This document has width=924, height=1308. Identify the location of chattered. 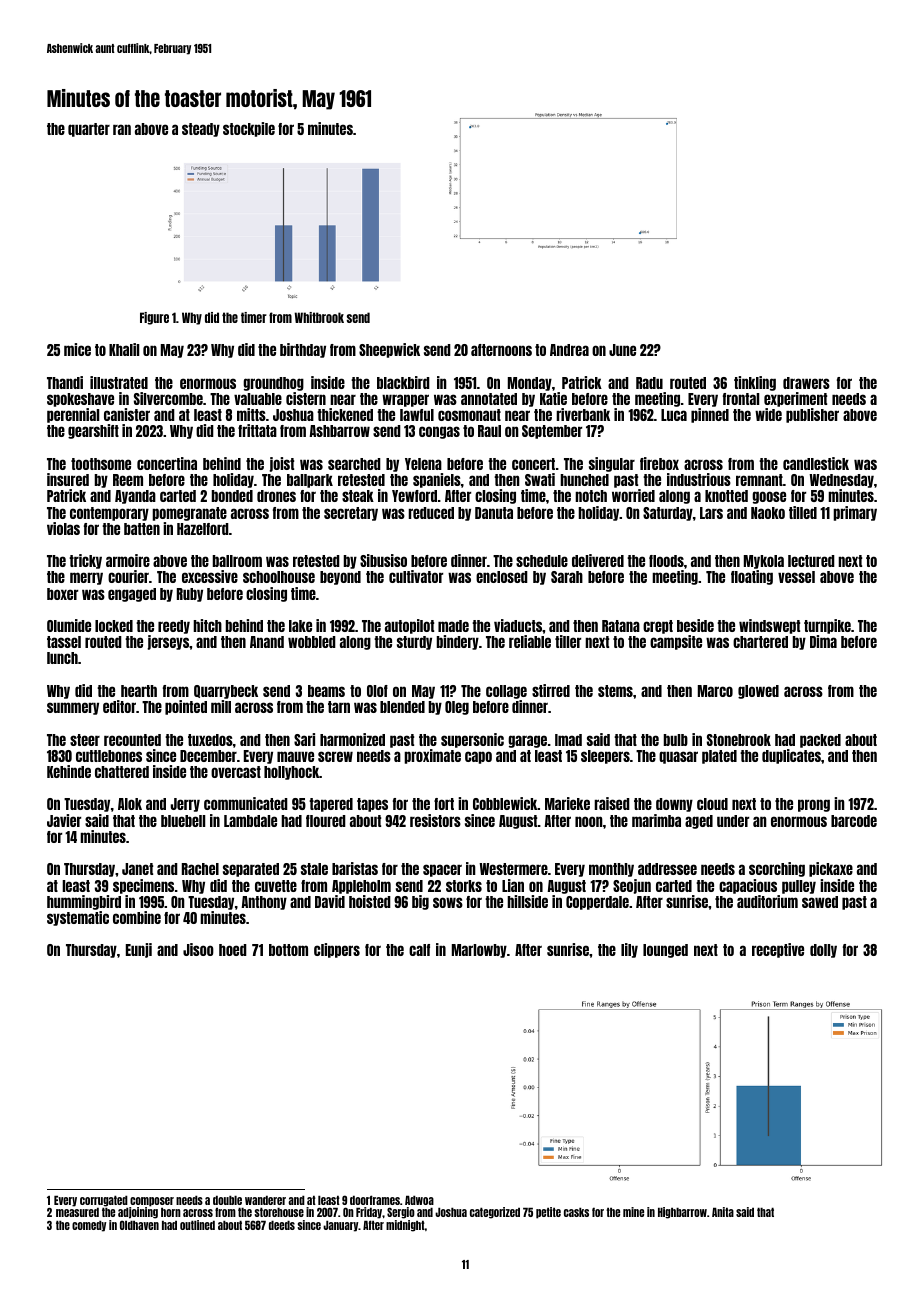
(122, 772).
